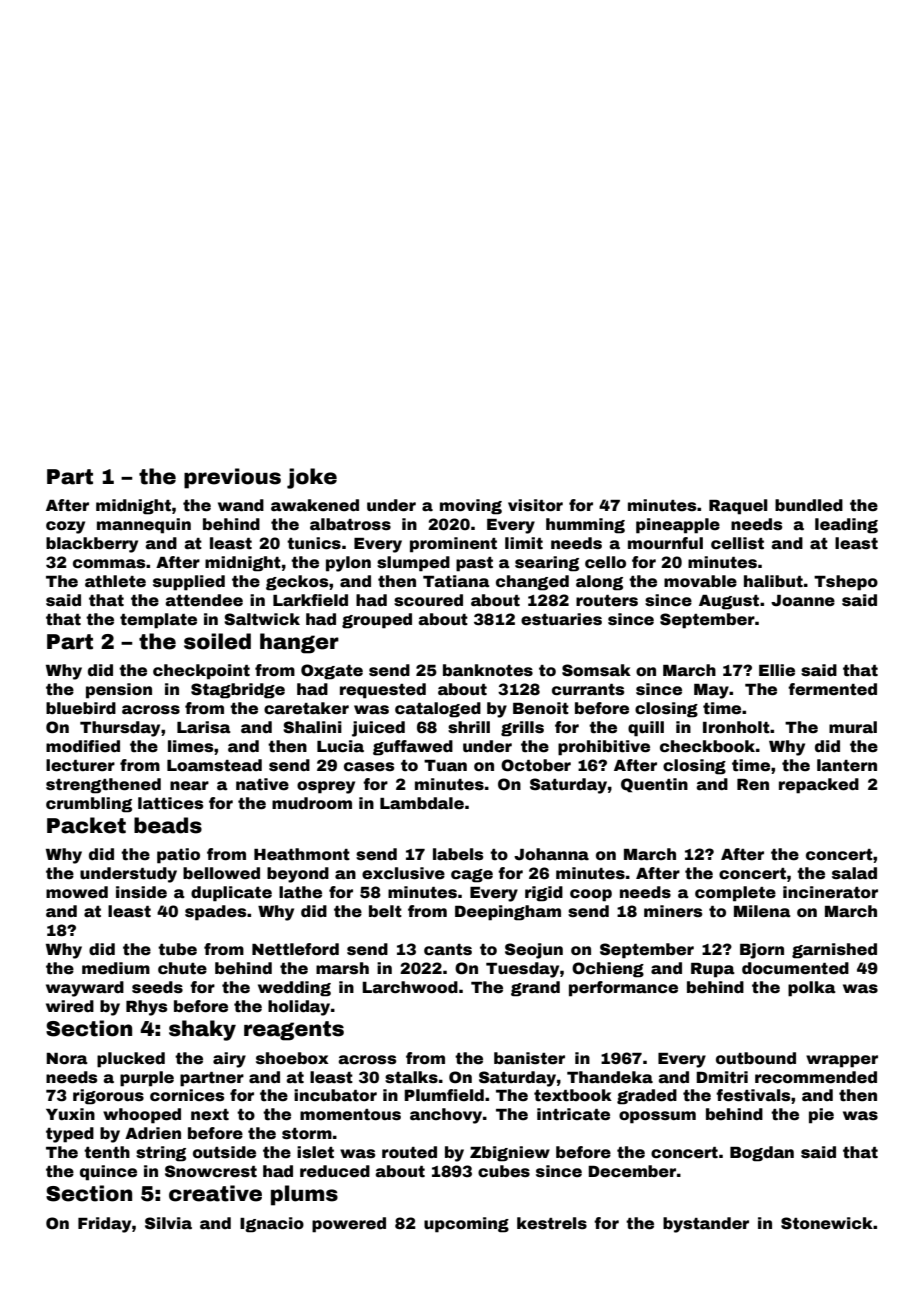  What do you see at coordinates (403, 873) in the image?
I see `exclusive` at bounding box center [403, 873].
